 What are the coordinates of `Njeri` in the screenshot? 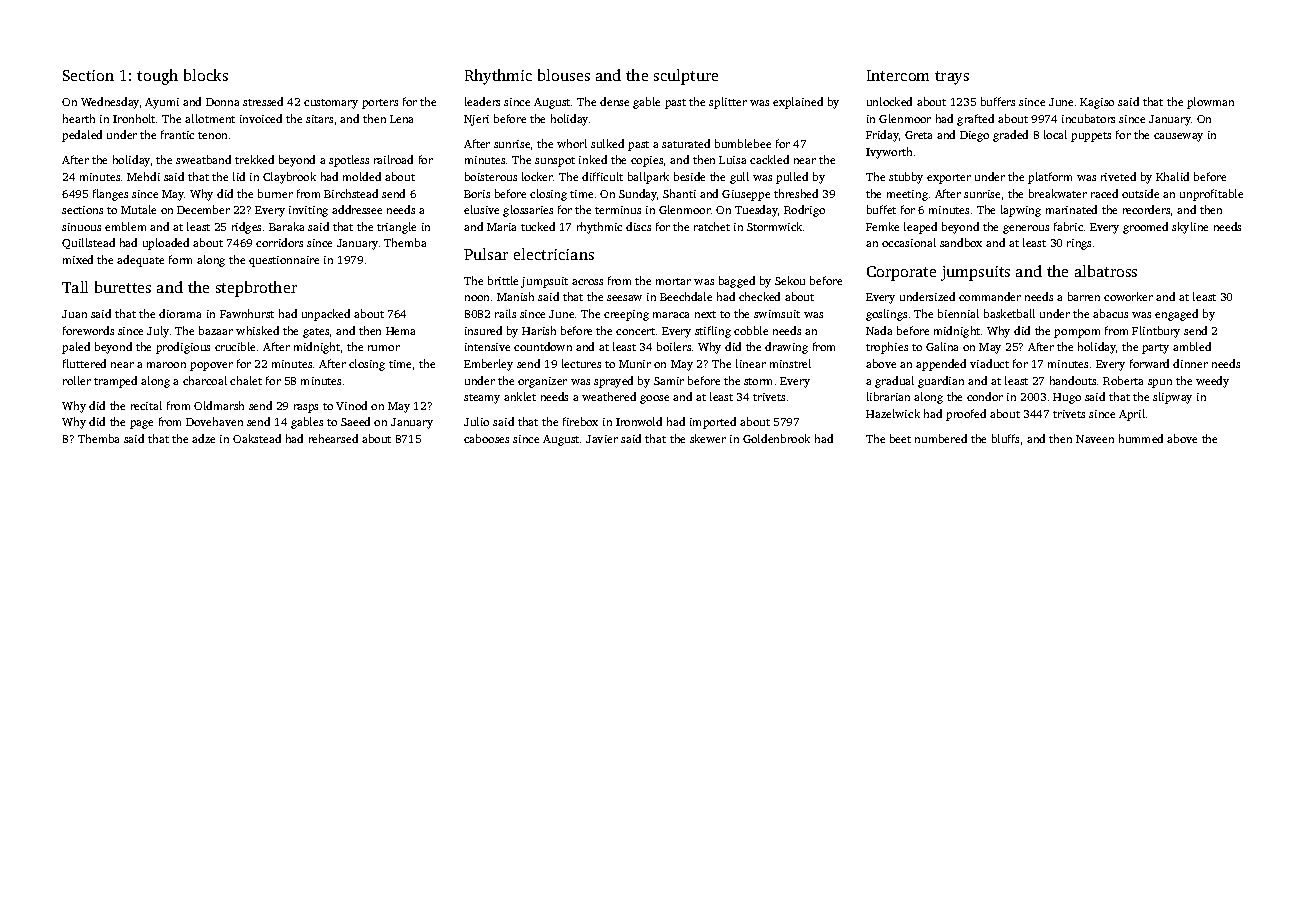 It's located at (476, 120).
